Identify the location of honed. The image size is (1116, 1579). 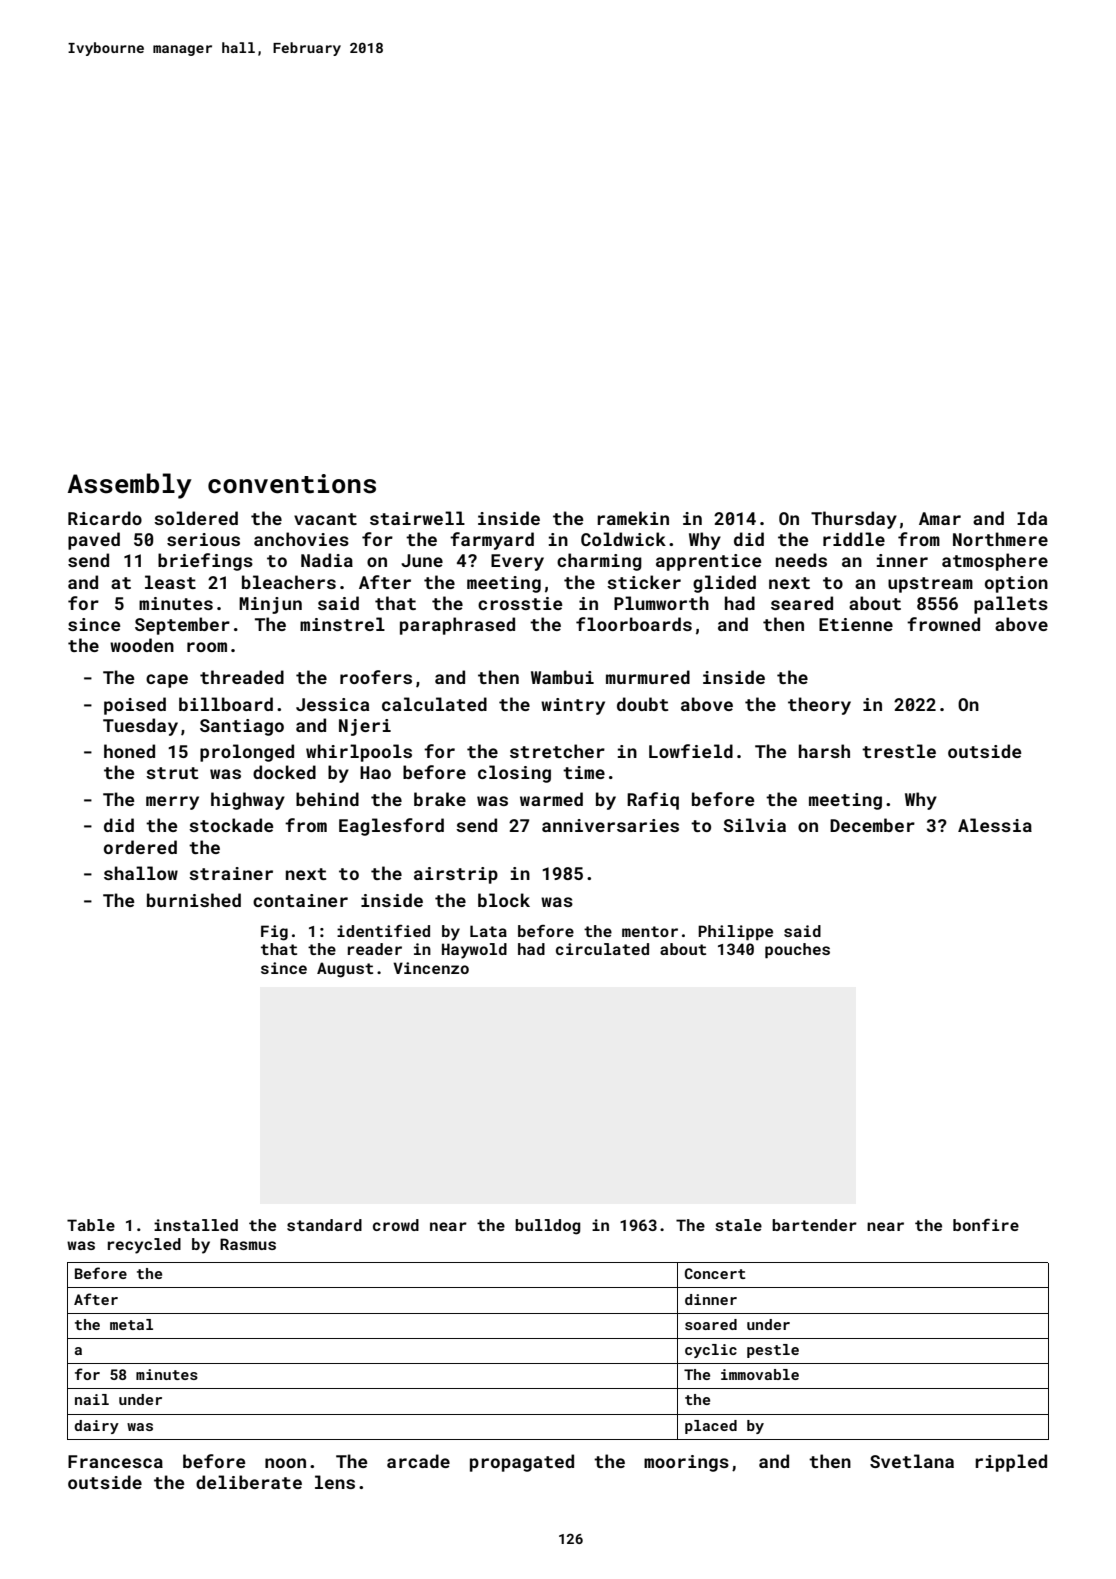
(129, 751).
